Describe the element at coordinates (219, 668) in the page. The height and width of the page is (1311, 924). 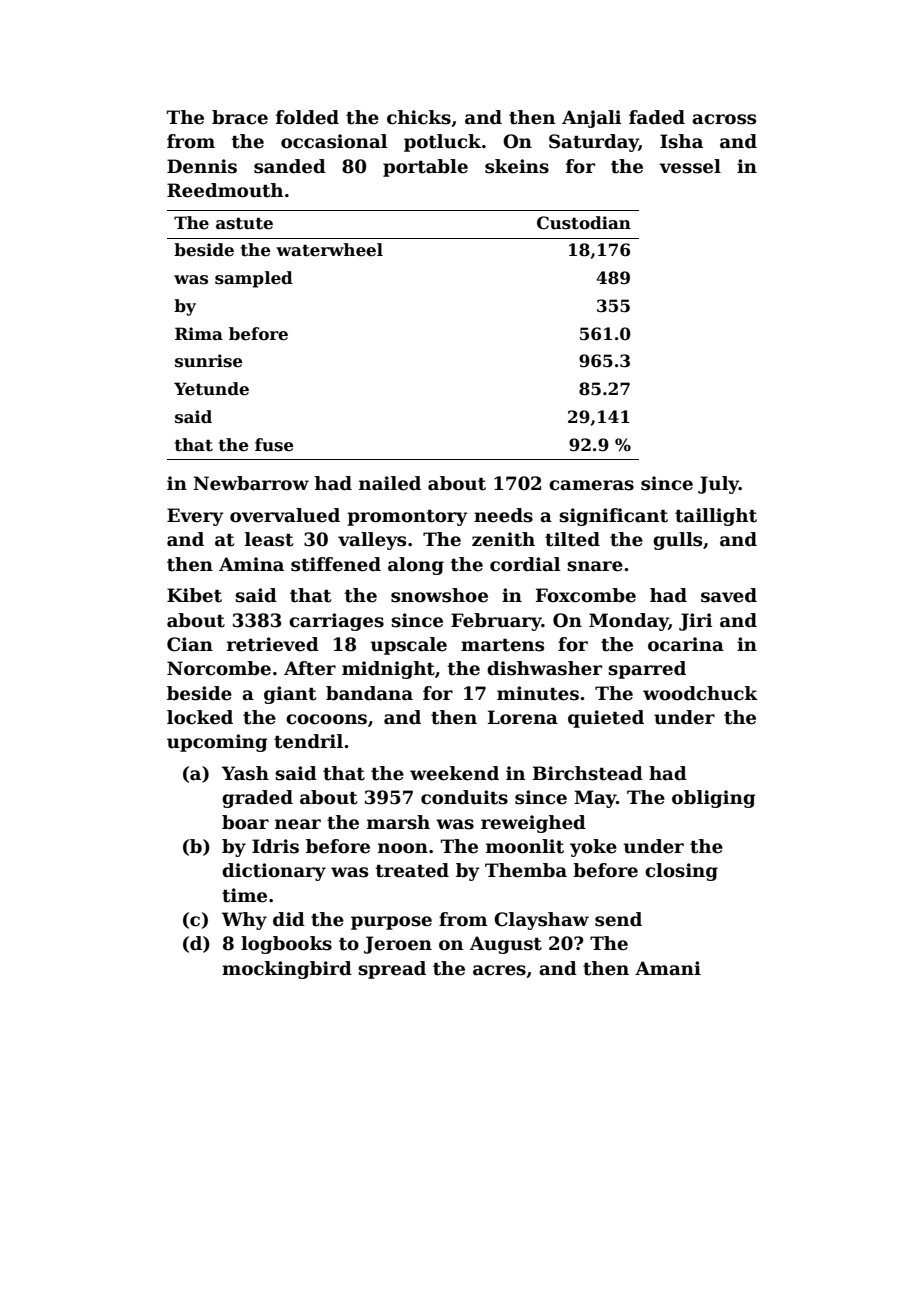
I see `Norcombe` at that location.
